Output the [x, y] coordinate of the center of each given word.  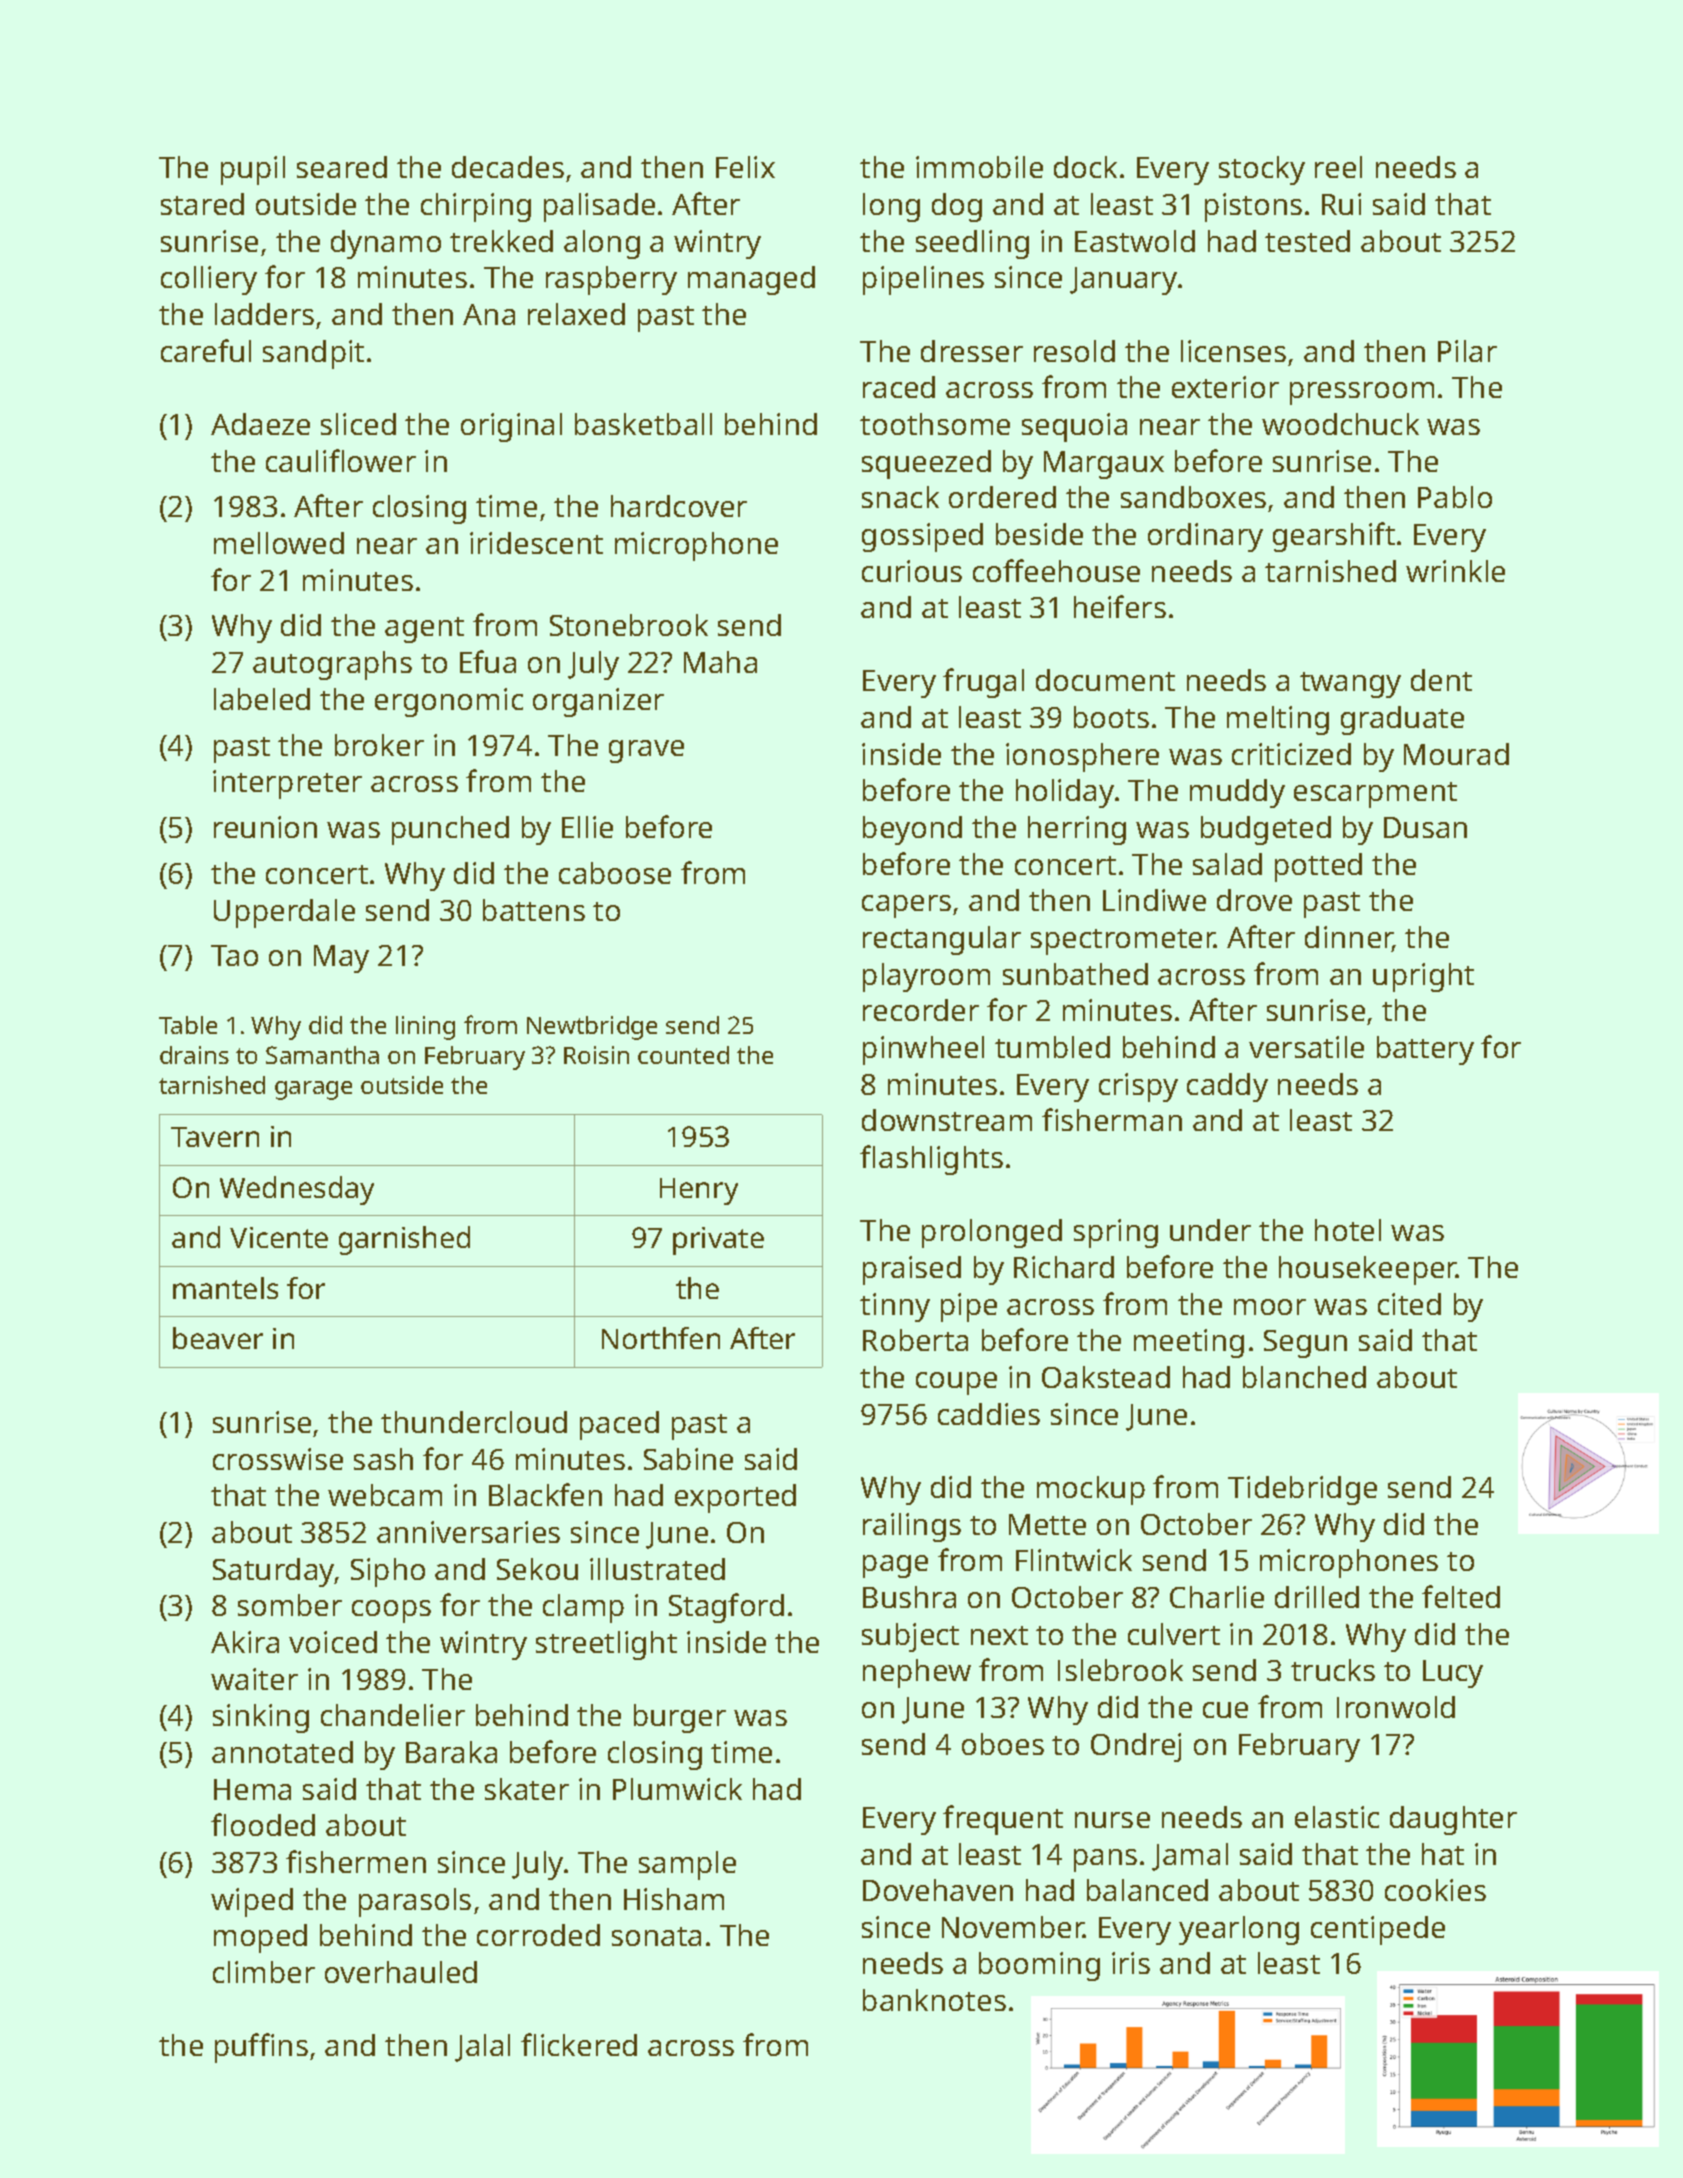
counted [683, 1055]
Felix [745, 167]
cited [1409, 1304]
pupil [253, 170]
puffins [261, 2048]
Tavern [215, 1137]
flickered [579, 2044]
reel [1338, 167]
